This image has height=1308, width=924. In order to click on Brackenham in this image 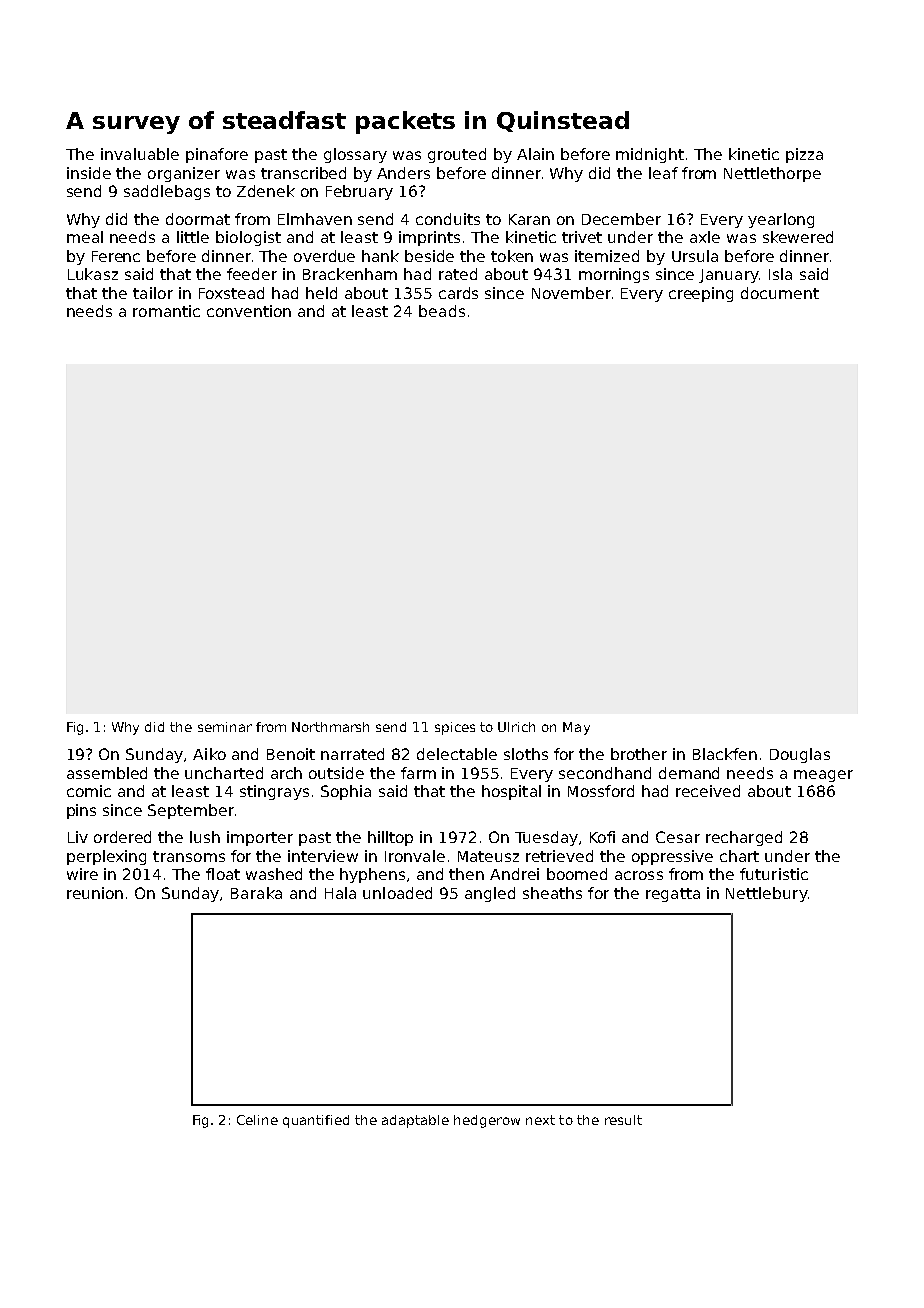, I will do `click(350, 274)`.
